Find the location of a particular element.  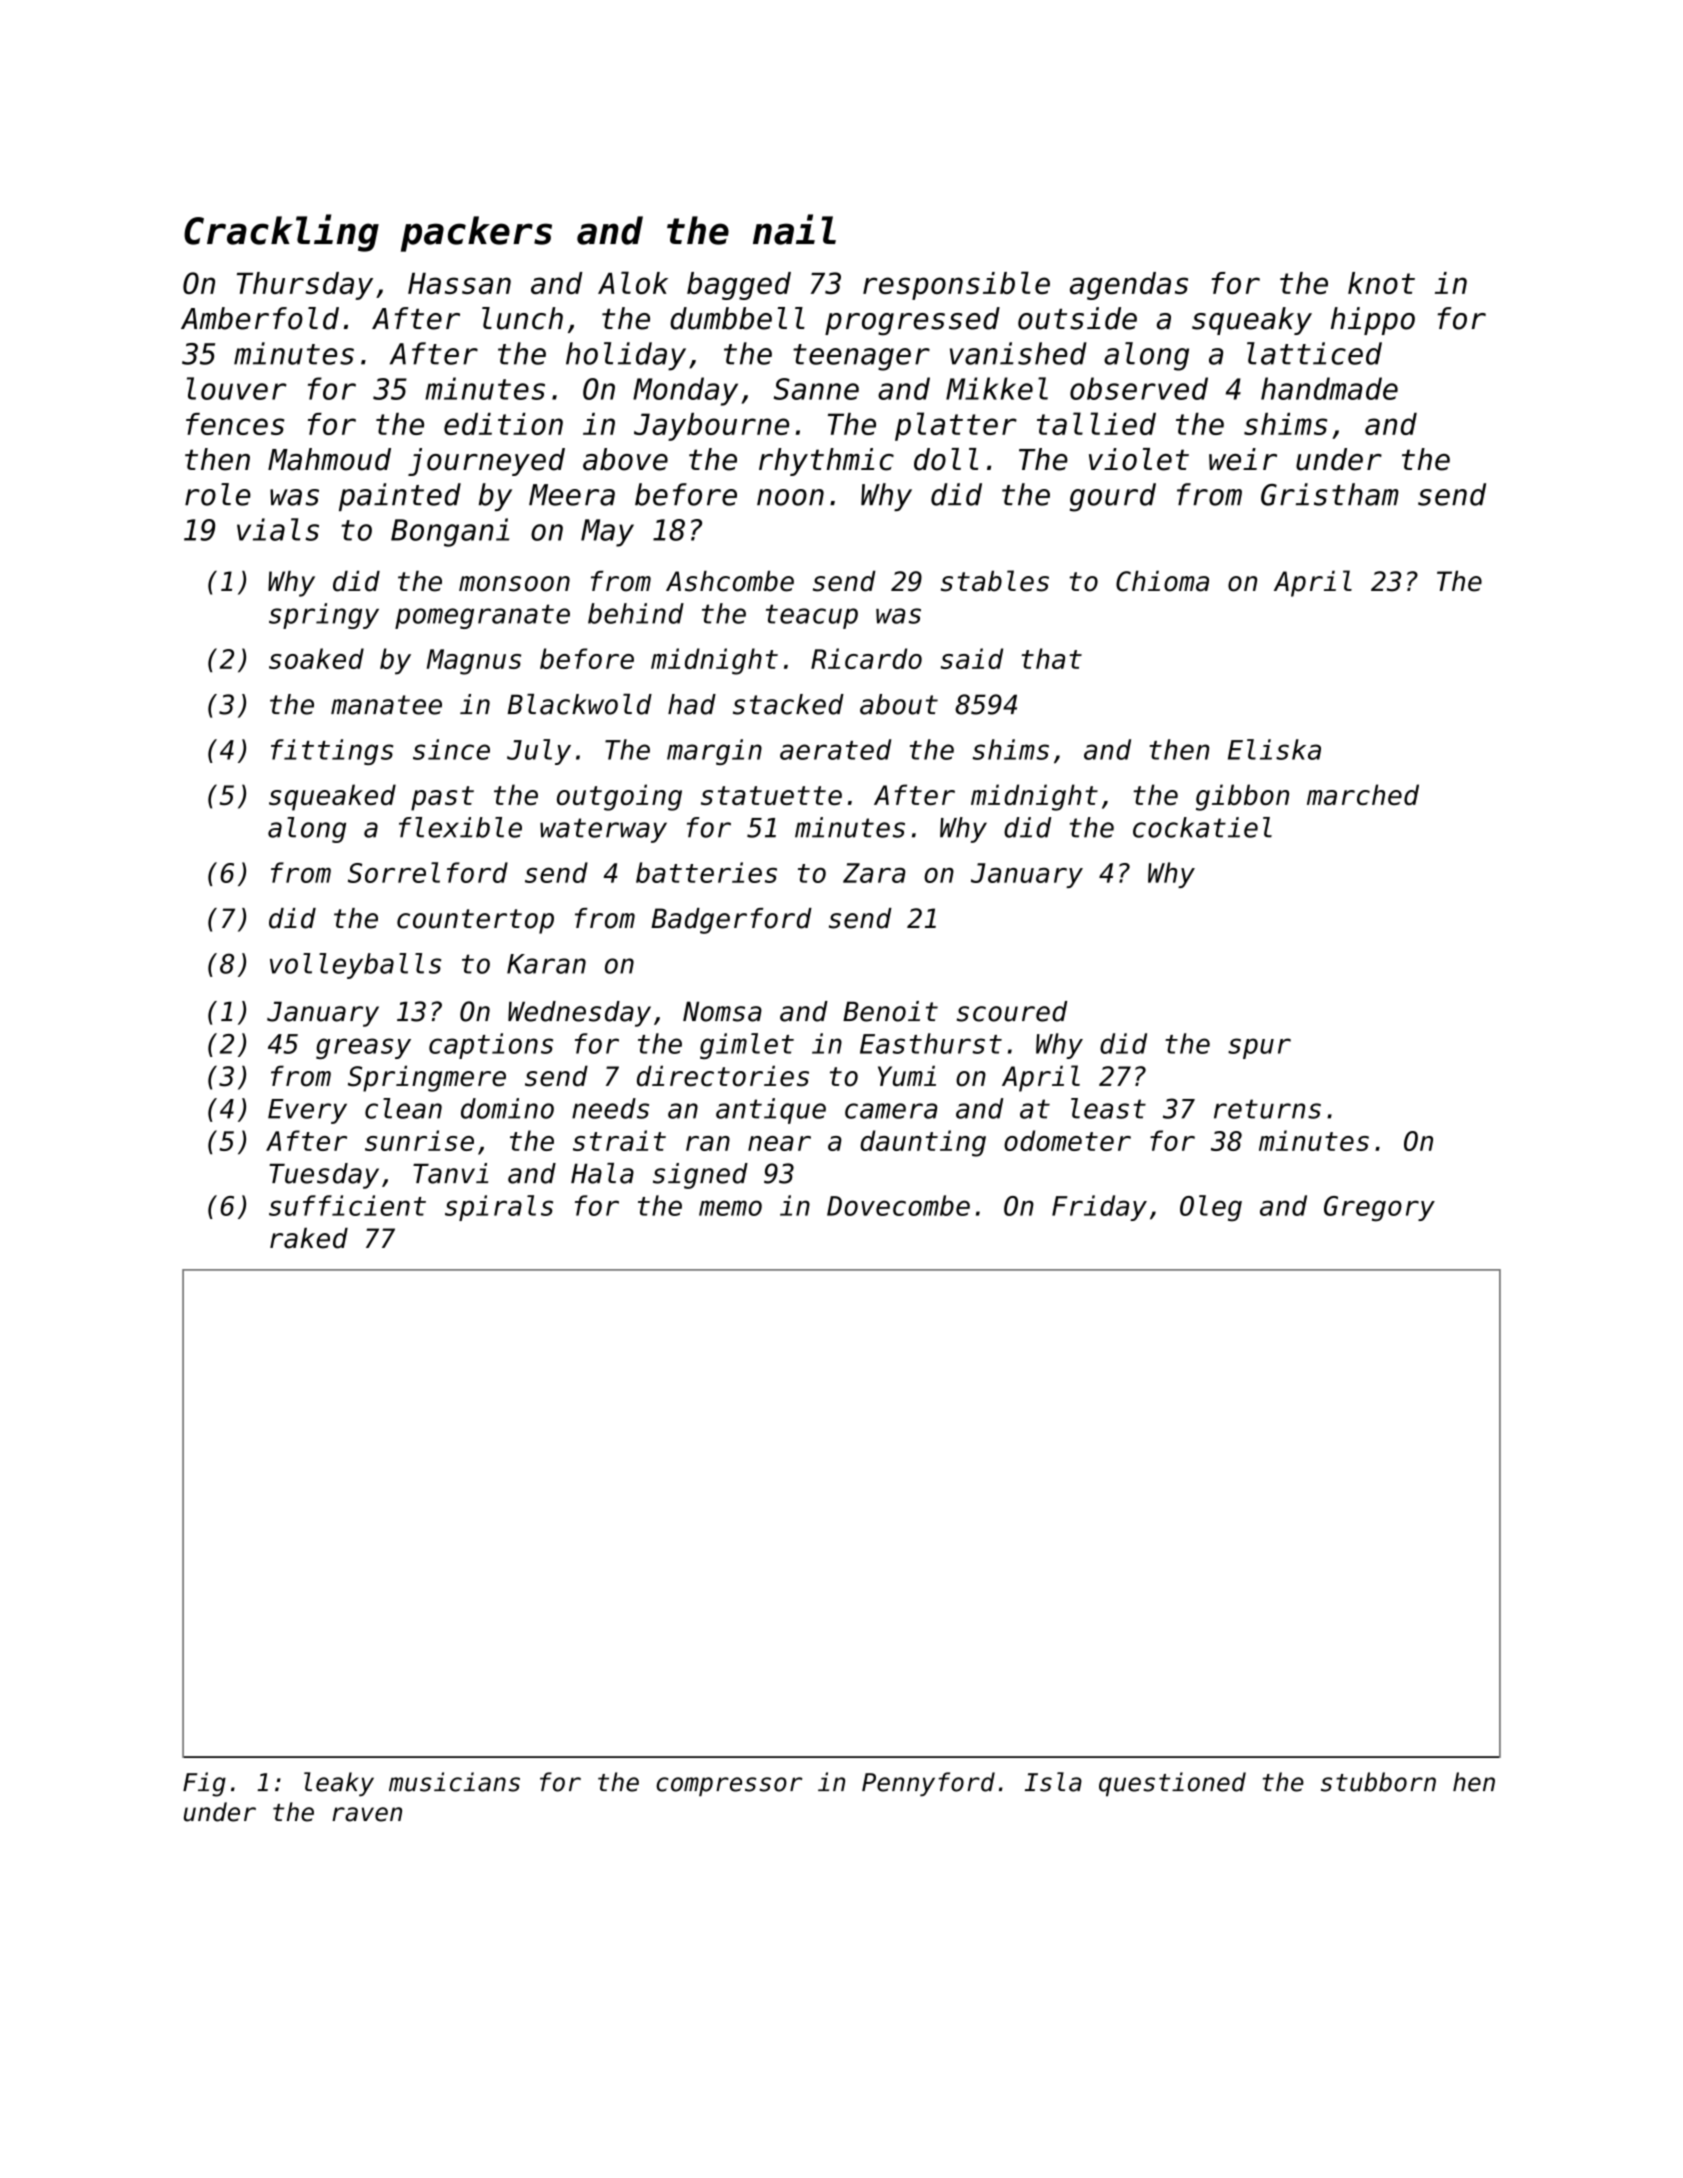

doll is located at coordinates (946, 459).
